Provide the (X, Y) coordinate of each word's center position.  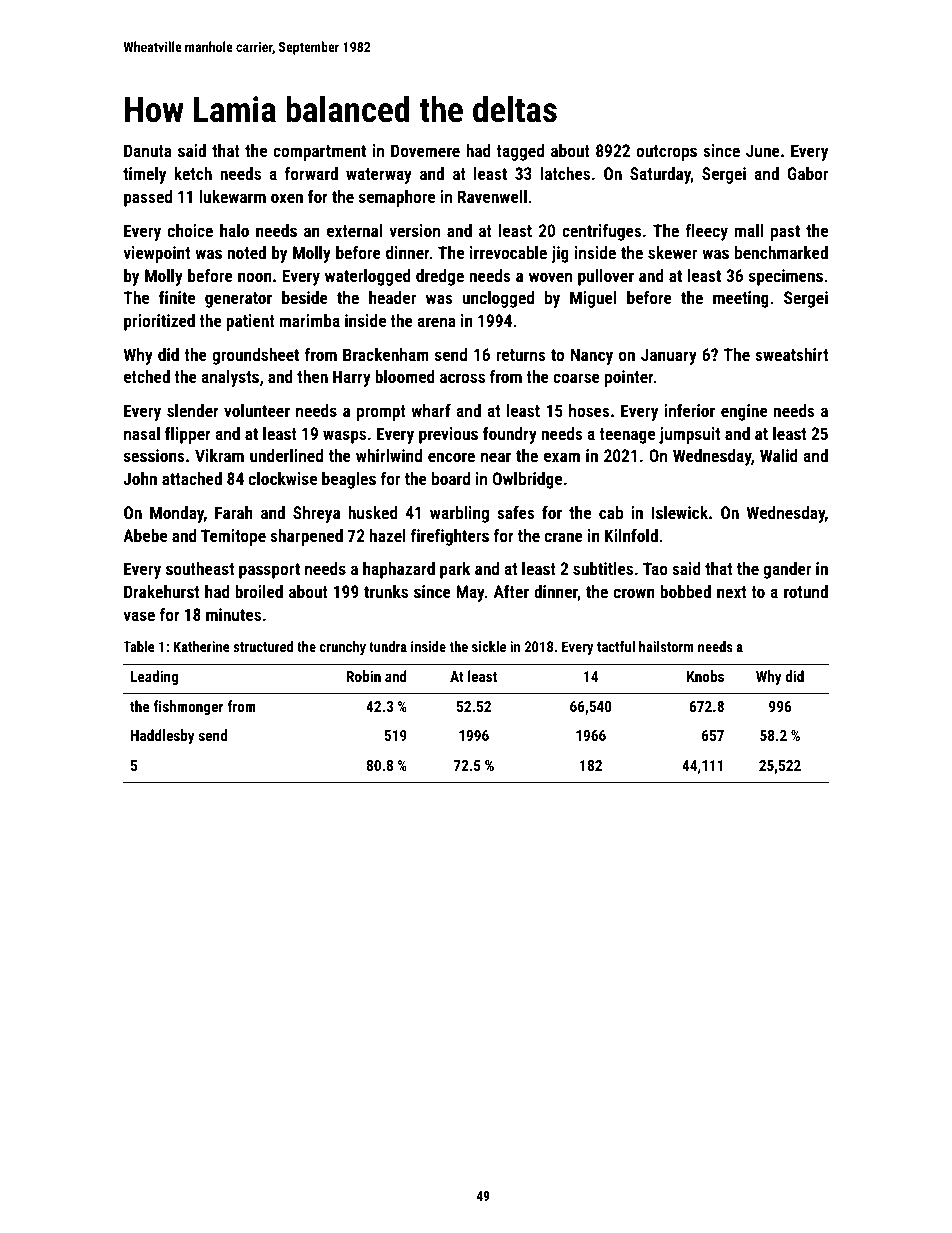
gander (787, 570)
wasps (344, 437)
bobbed (685, 591)
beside (305, 297)
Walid (779, 455)
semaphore (397, 198)
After (511, 591)
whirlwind (389, 455)
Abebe (145, 535)
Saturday (660, 175)
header (392, 297)
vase (139, 616)
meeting (741, 299)
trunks (386, 591)
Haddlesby (163, 737)
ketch (193, 173)
